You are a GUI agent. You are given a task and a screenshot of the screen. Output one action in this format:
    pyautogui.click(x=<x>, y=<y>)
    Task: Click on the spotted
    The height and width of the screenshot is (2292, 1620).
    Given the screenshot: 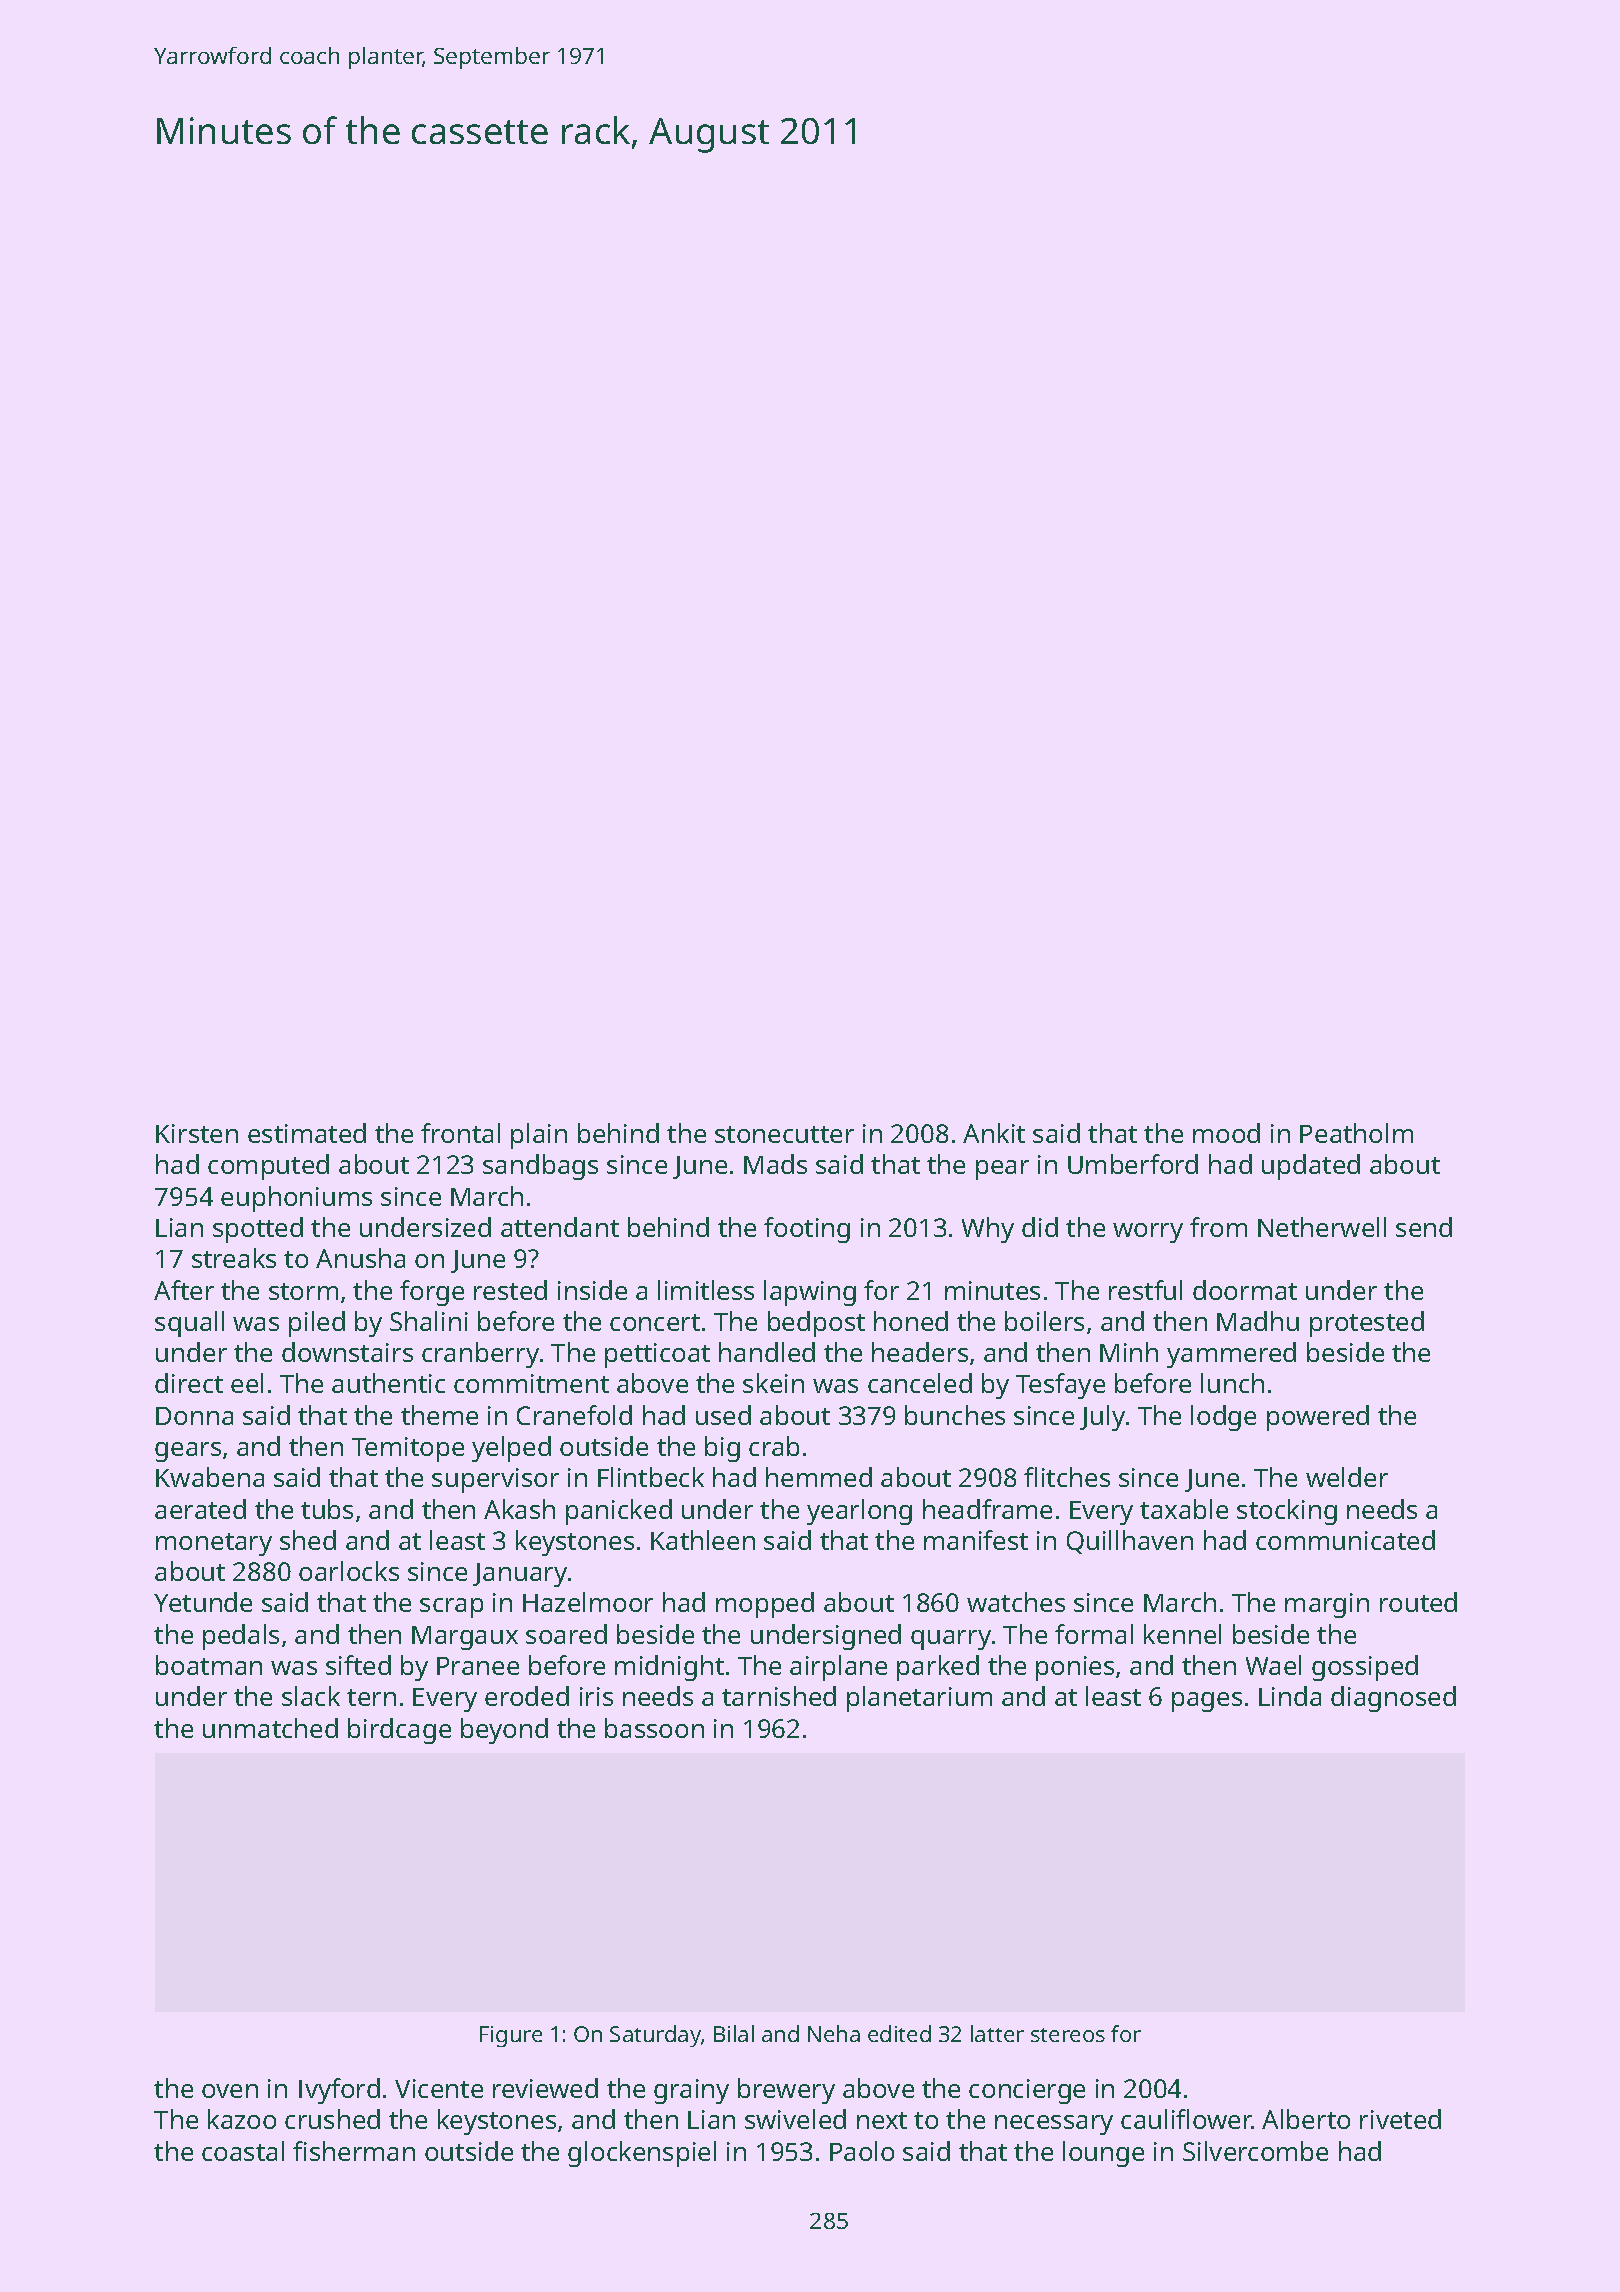 What is the action you would take?
    pyautogui.click(x=258, y=1230)
